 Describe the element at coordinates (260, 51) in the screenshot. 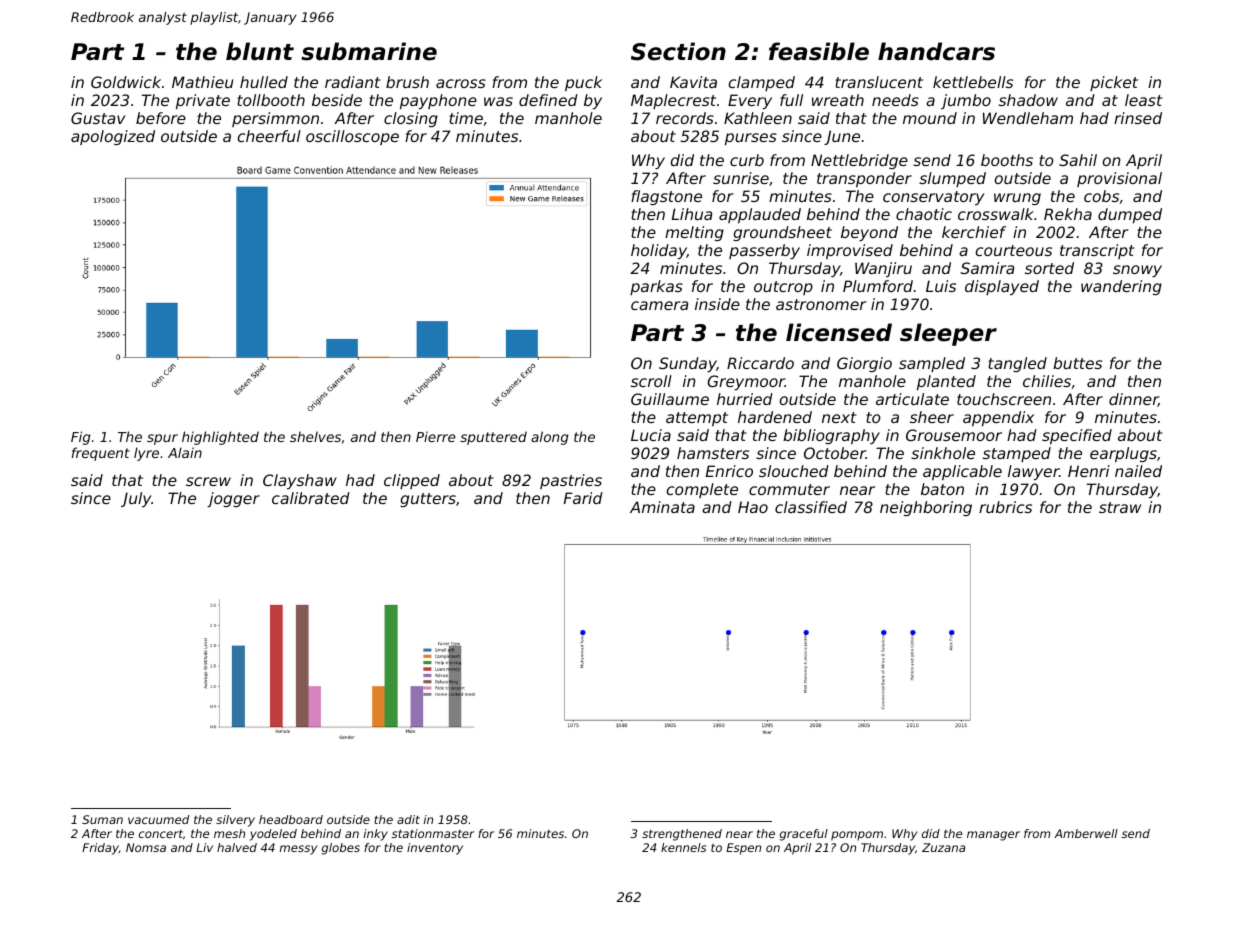

I see `blunt` at that location.
